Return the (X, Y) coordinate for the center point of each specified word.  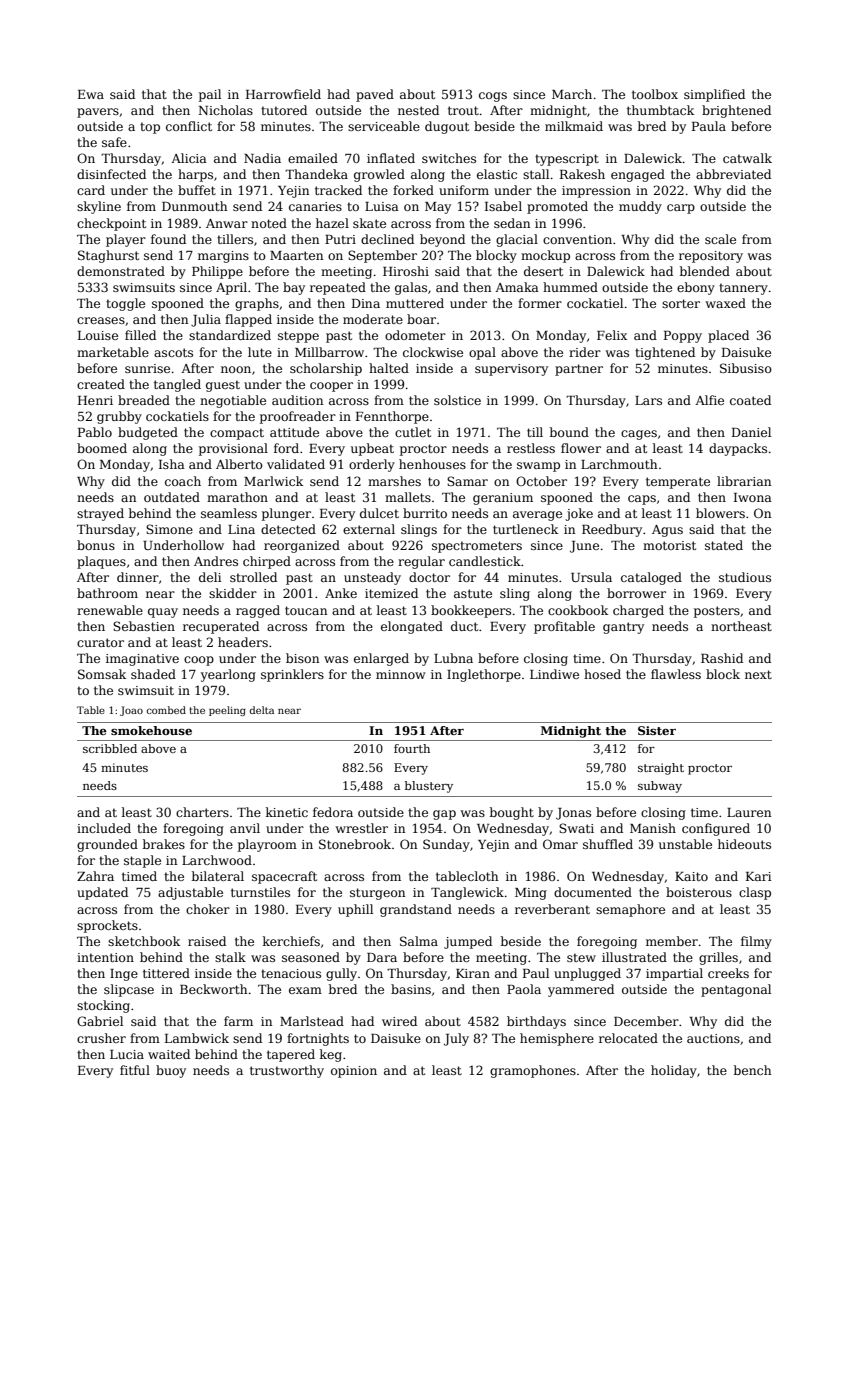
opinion (354, 1072)
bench (752, 1070)
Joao (131, 711)
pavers (98, 113)
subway (660, 787)
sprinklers (292, 675)
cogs (493, 97)
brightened (736, 111)
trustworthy (287, 1071)
